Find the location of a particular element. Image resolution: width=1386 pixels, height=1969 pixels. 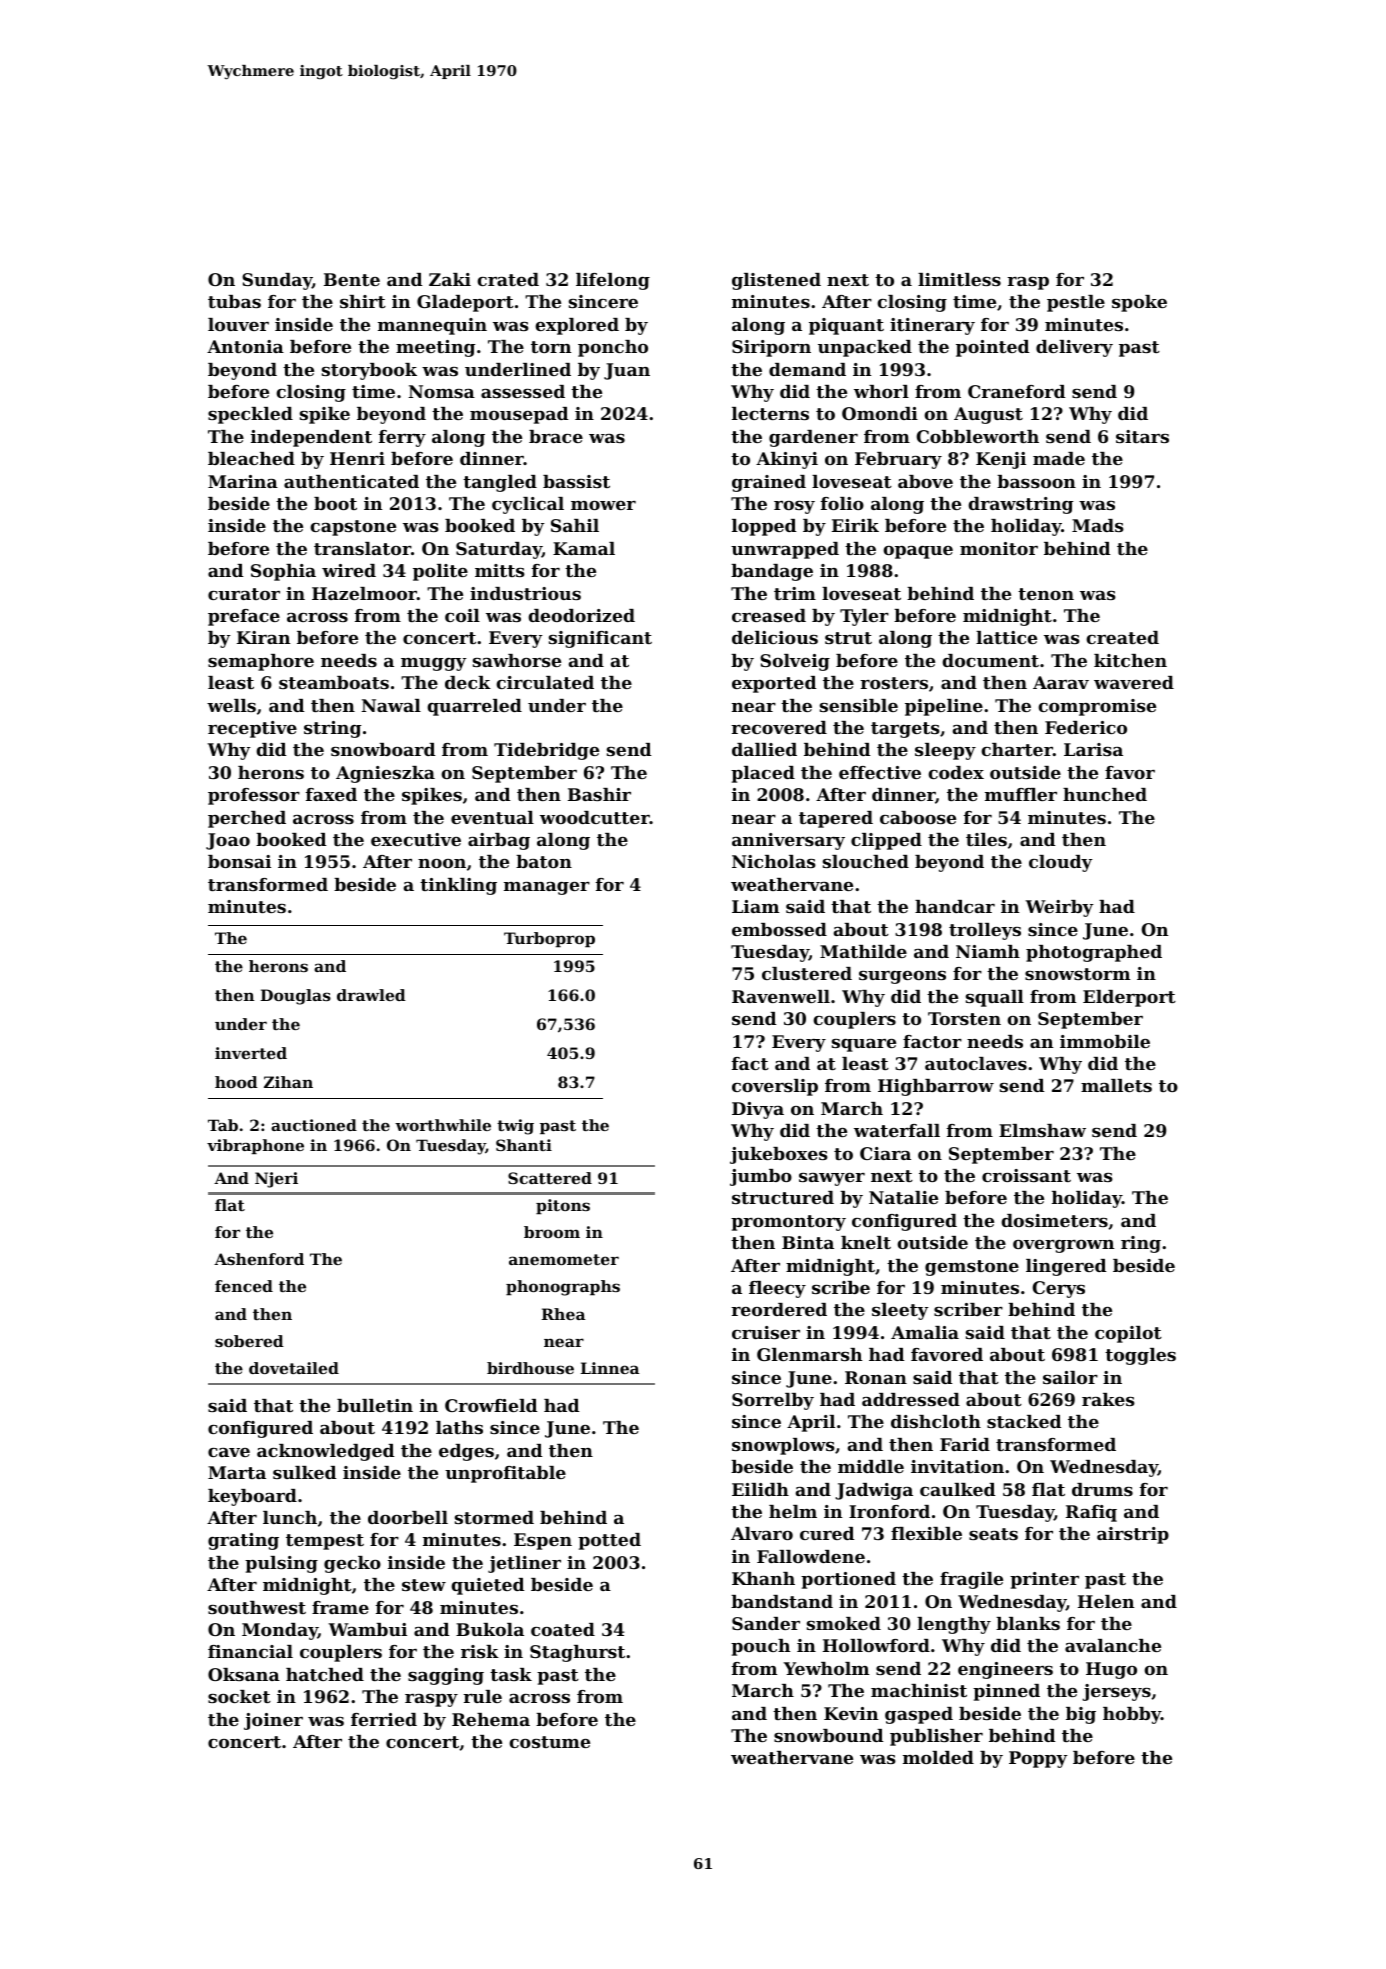

crated is located at coordinates (508, 279).
